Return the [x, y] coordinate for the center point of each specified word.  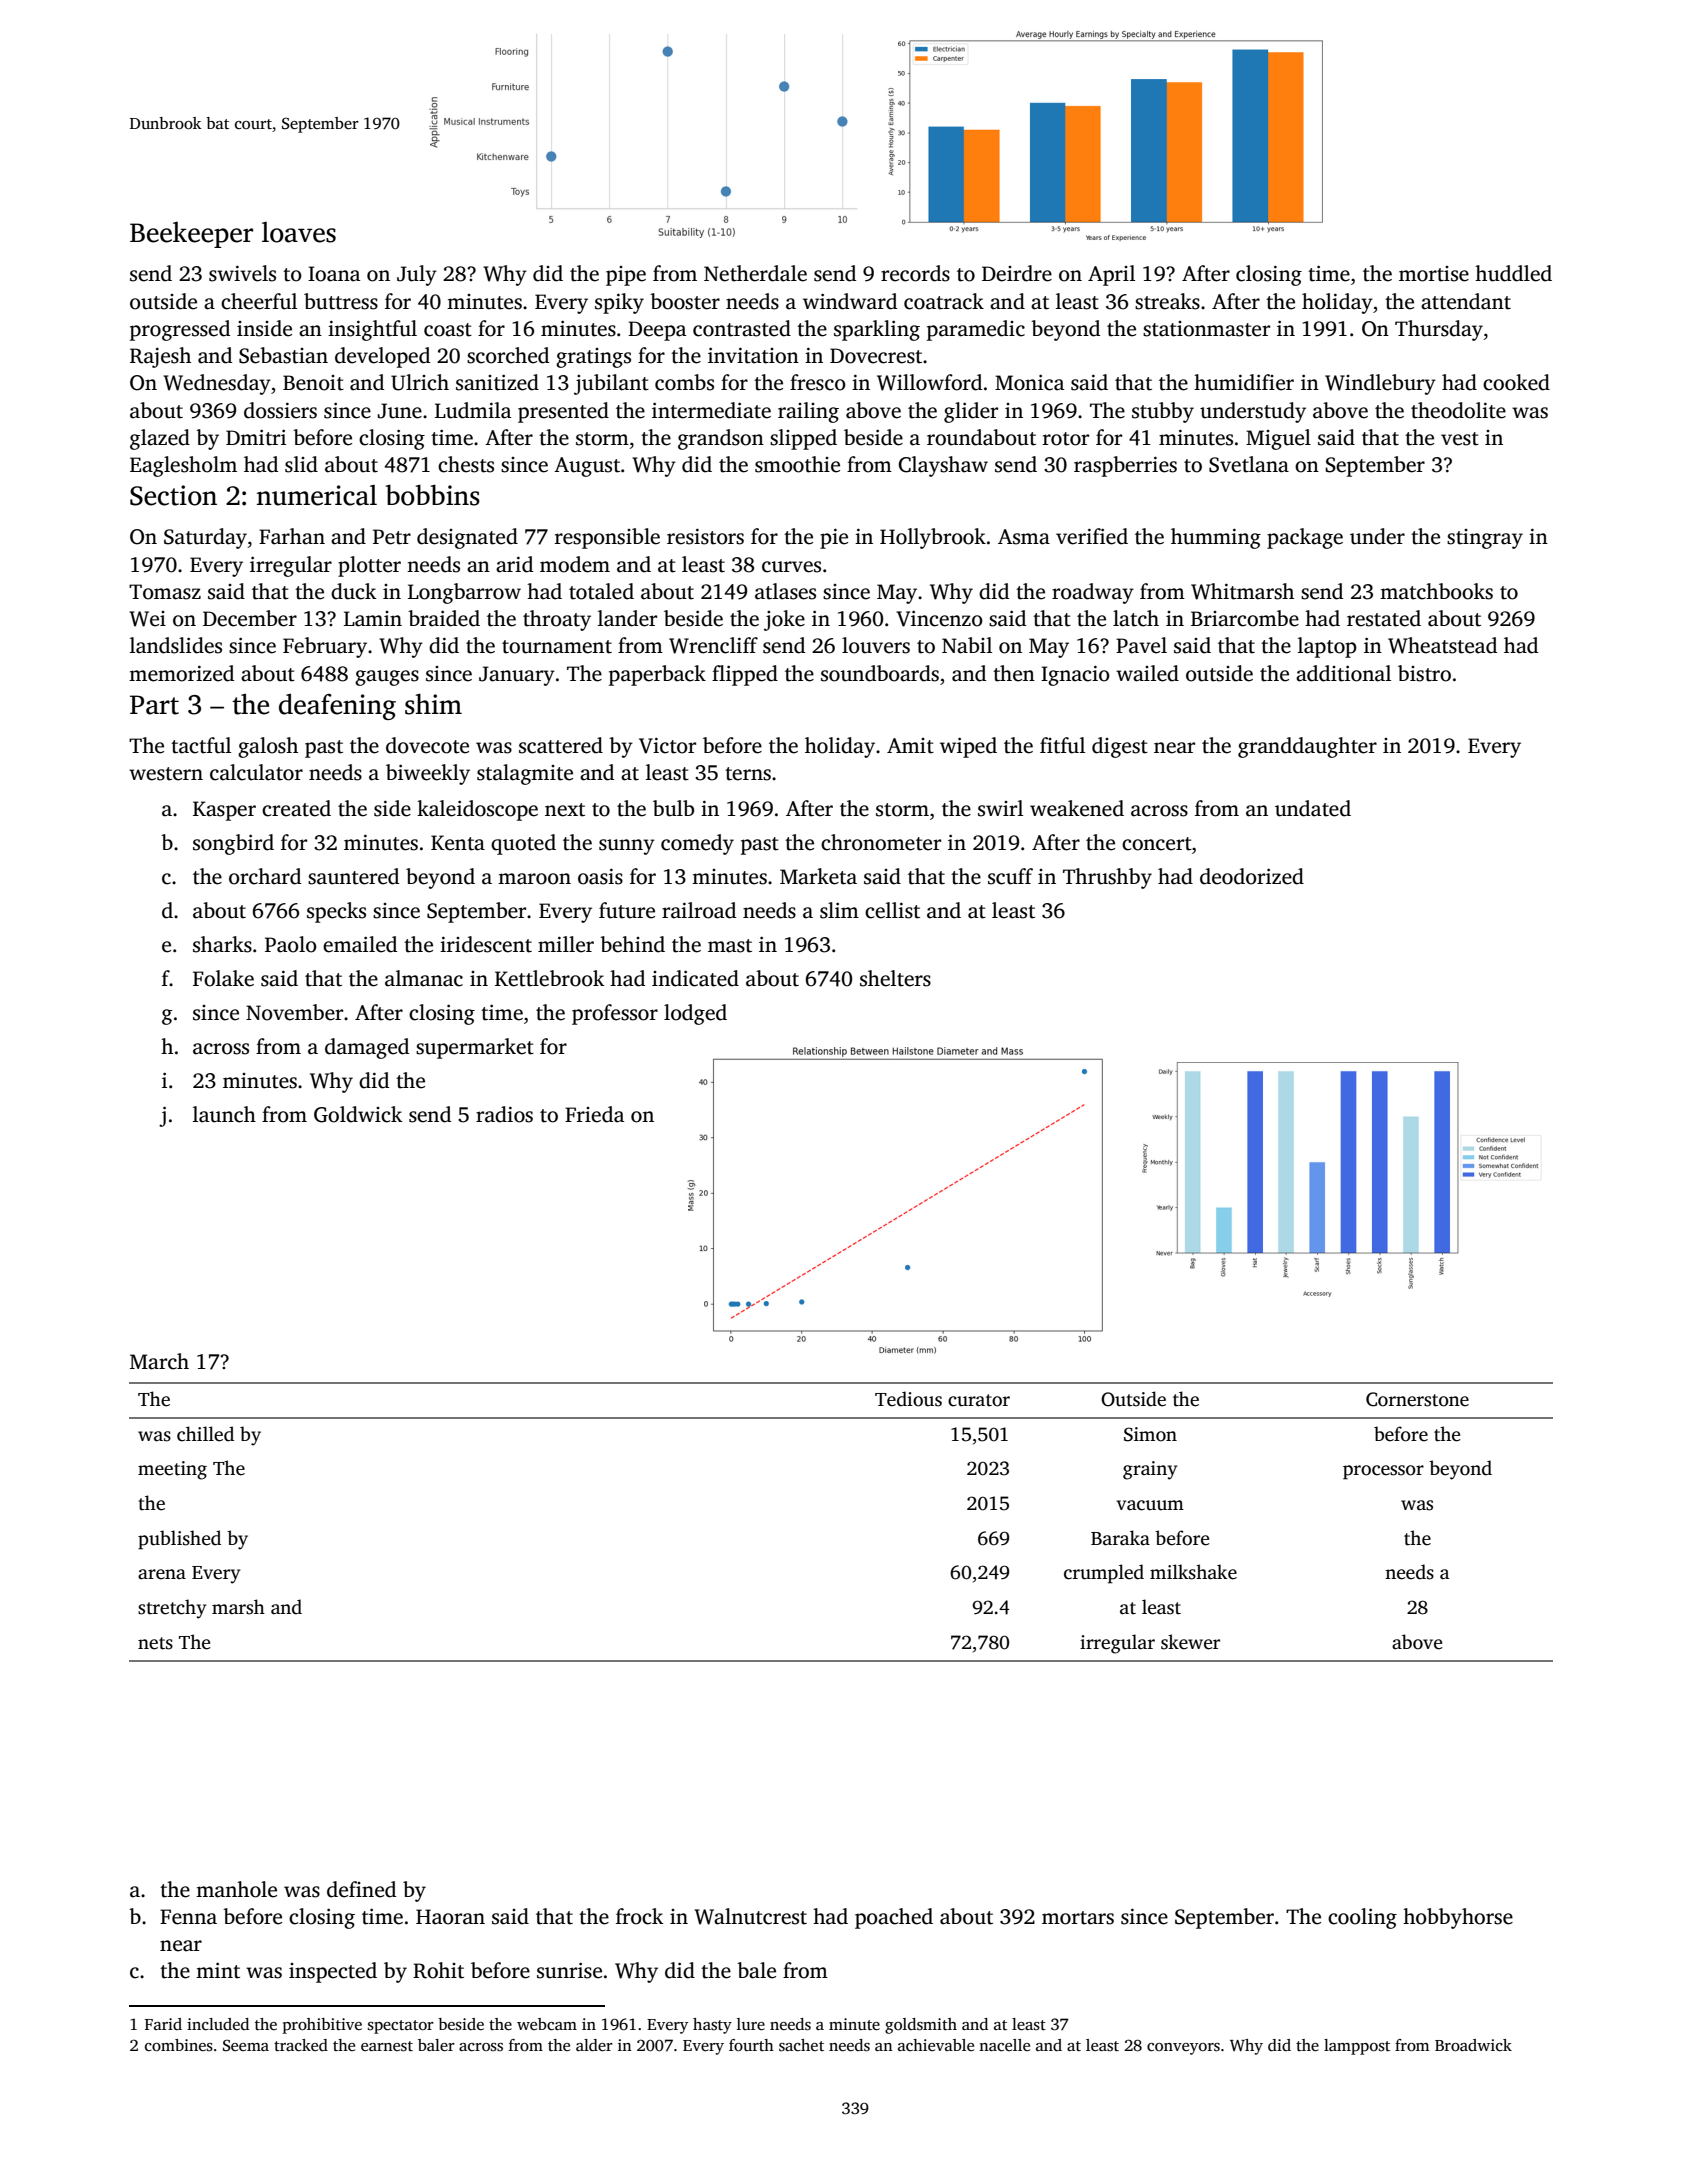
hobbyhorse [1458, 1918]
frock [639, 1916]
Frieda [594, 1114]
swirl [1000, 808]
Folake [223, 978]
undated [1313, 808]
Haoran [450, 1917]
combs [684, 382]
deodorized [1252, 876]
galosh [268, 747]
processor [1383, 1472]
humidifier [1244, 382]
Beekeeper [191, 235]
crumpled [1104, 1574]
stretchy [172, 1609]
